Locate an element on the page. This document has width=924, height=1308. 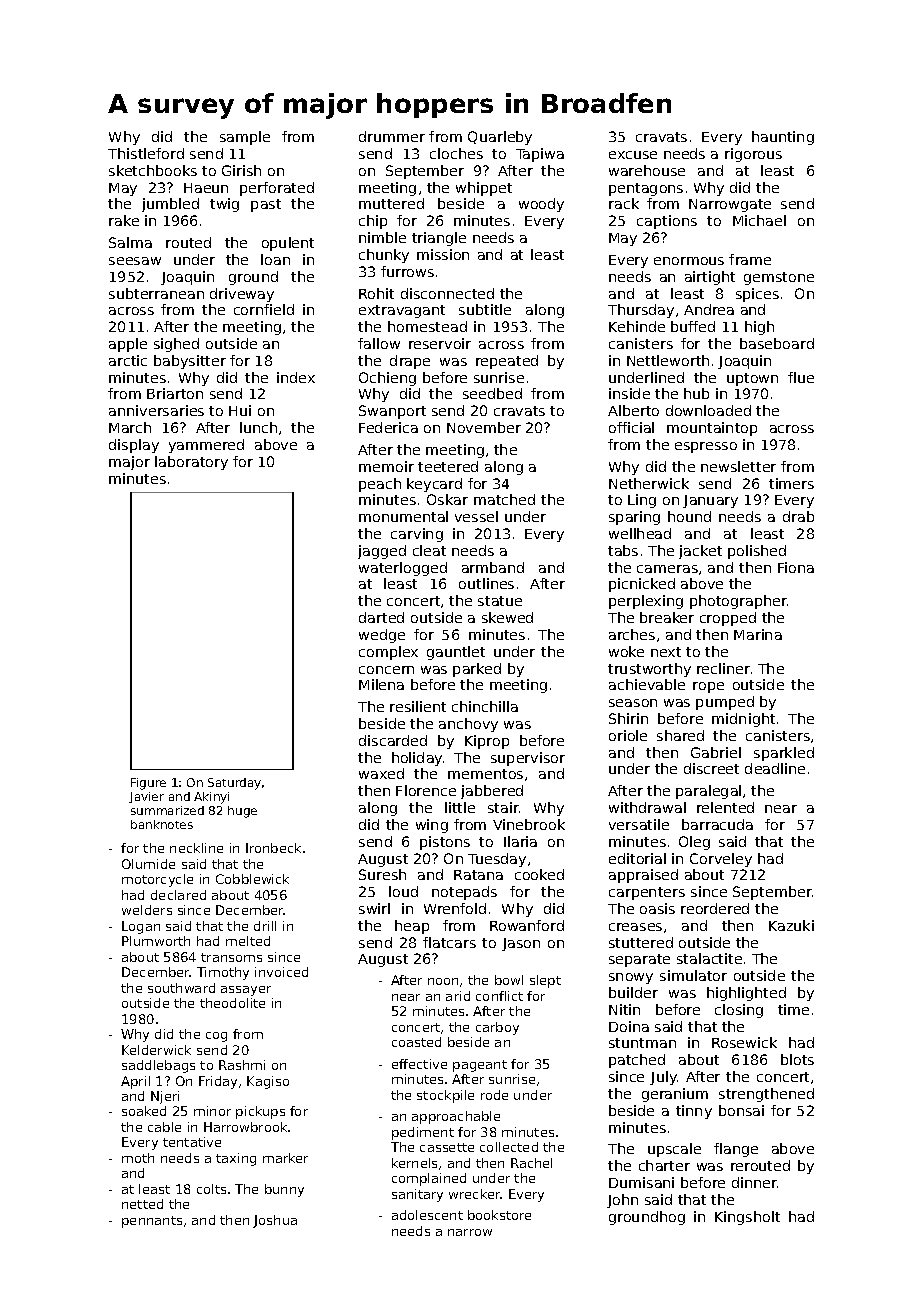
banknotes is located at coordinates (162, 824).
